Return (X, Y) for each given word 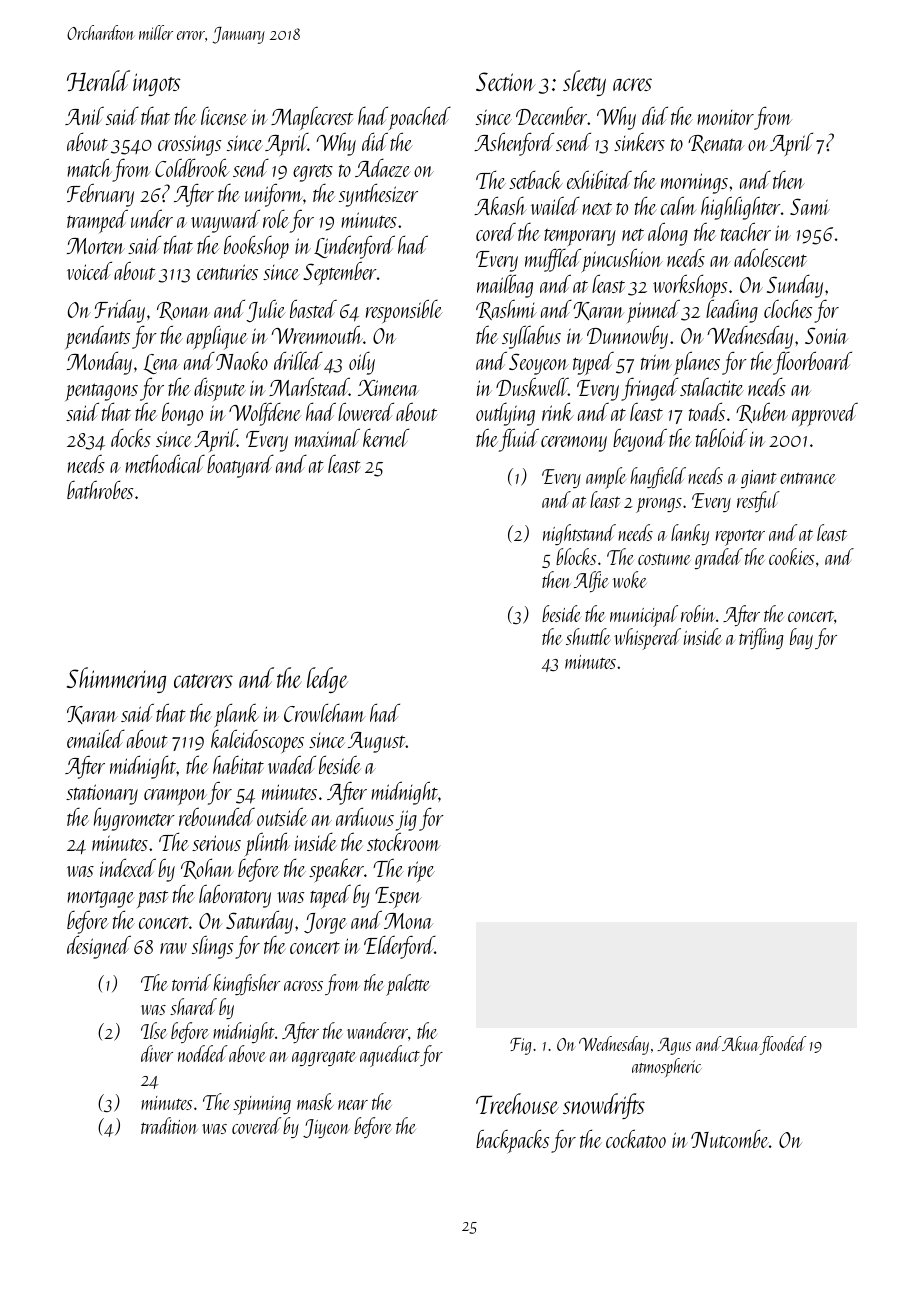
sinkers (639, 142)
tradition (169, 1125)
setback (536, 179)
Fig (520, 1046)
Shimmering (116, 680)
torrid (191, 982)
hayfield (658, 477)
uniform (274, 195)
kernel (386, 438)
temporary (580, 237)
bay (801, 638)
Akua (741, 1045)
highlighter (741, 208)
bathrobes (100, 490)
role (276, 219)
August (377, 742)
